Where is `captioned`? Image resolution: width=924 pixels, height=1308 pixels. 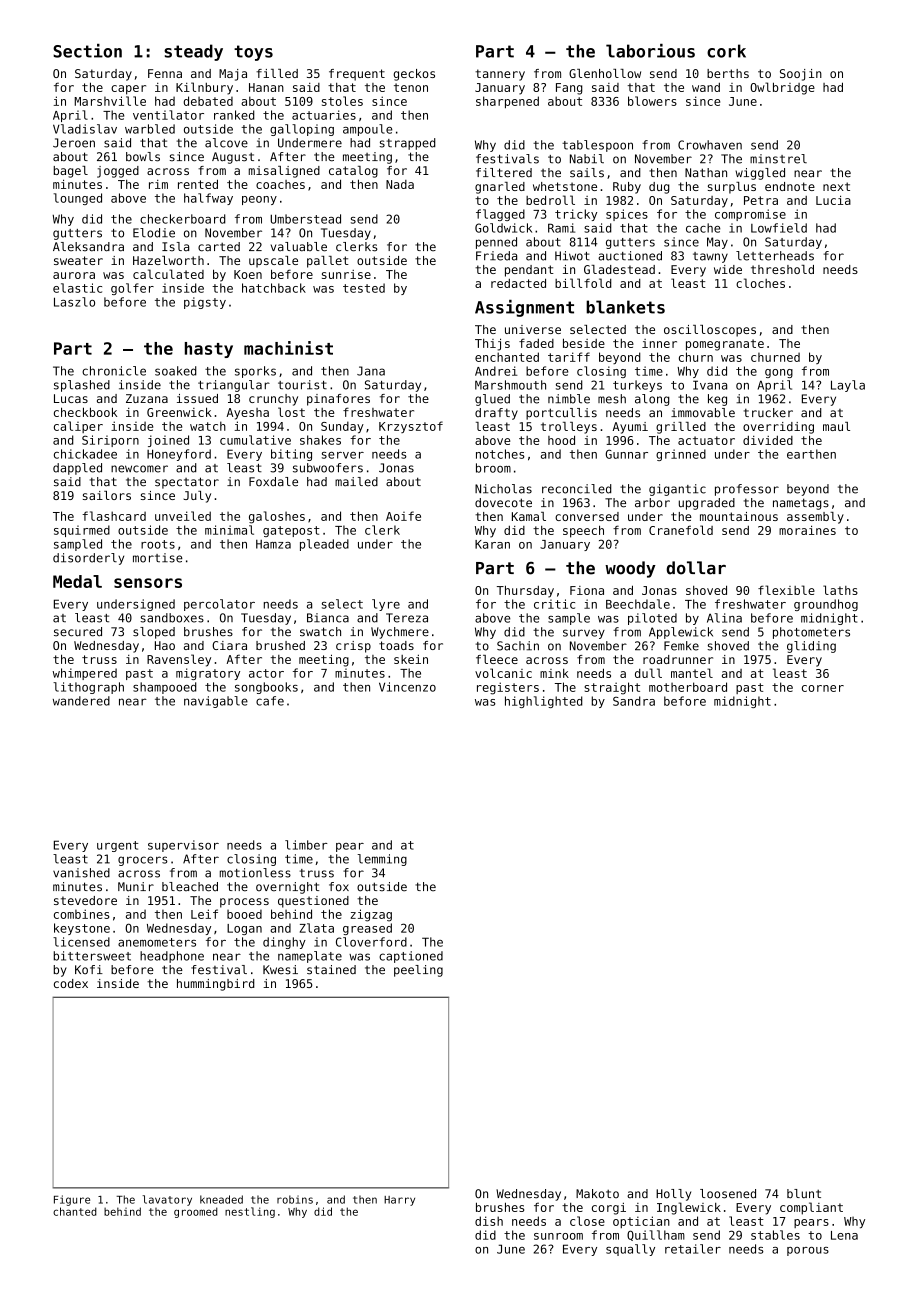
captioned is located at coordinates (411, 957).
